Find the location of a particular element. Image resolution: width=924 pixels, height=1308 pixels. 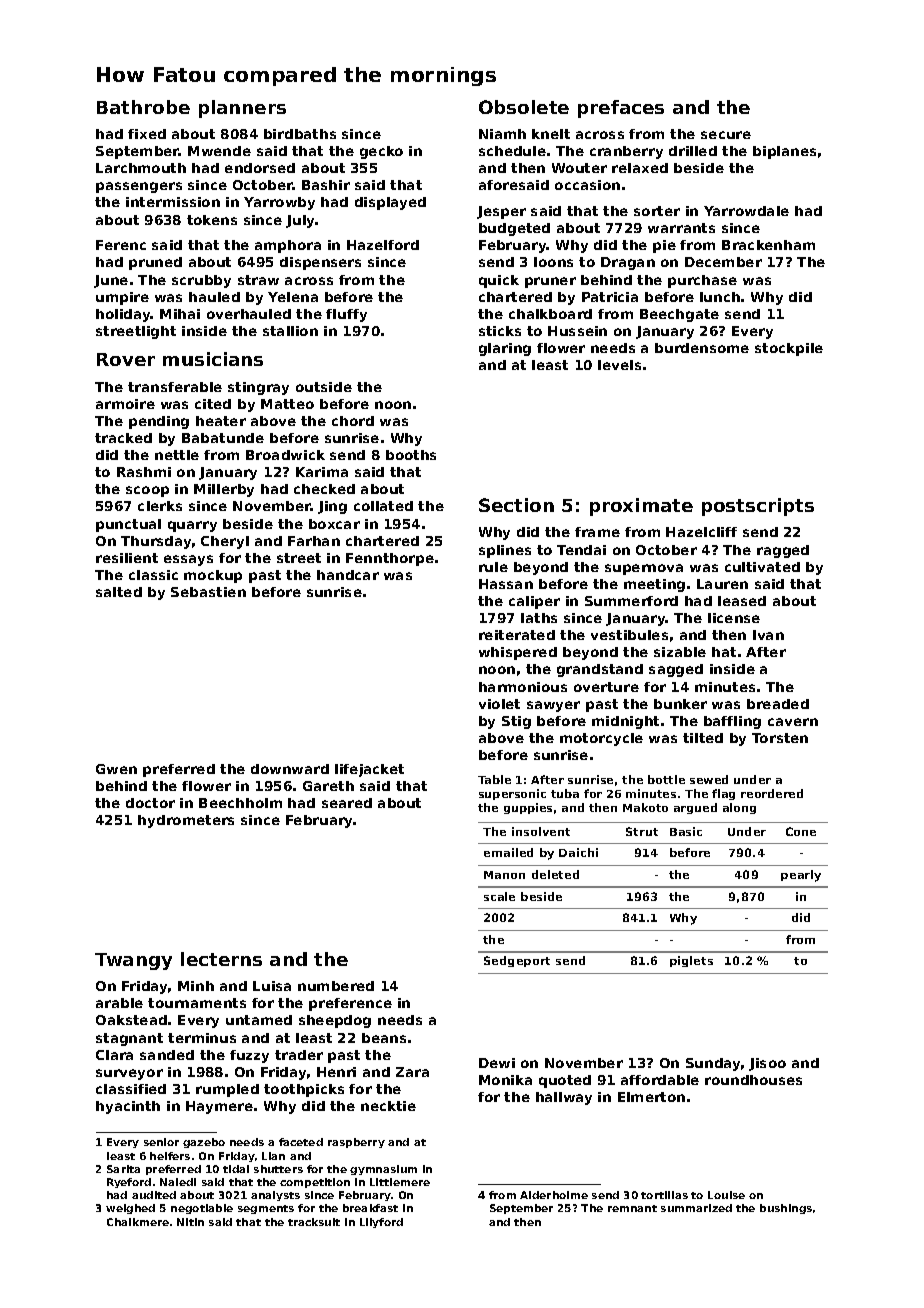

booths is located at coordinates (411, 455).
